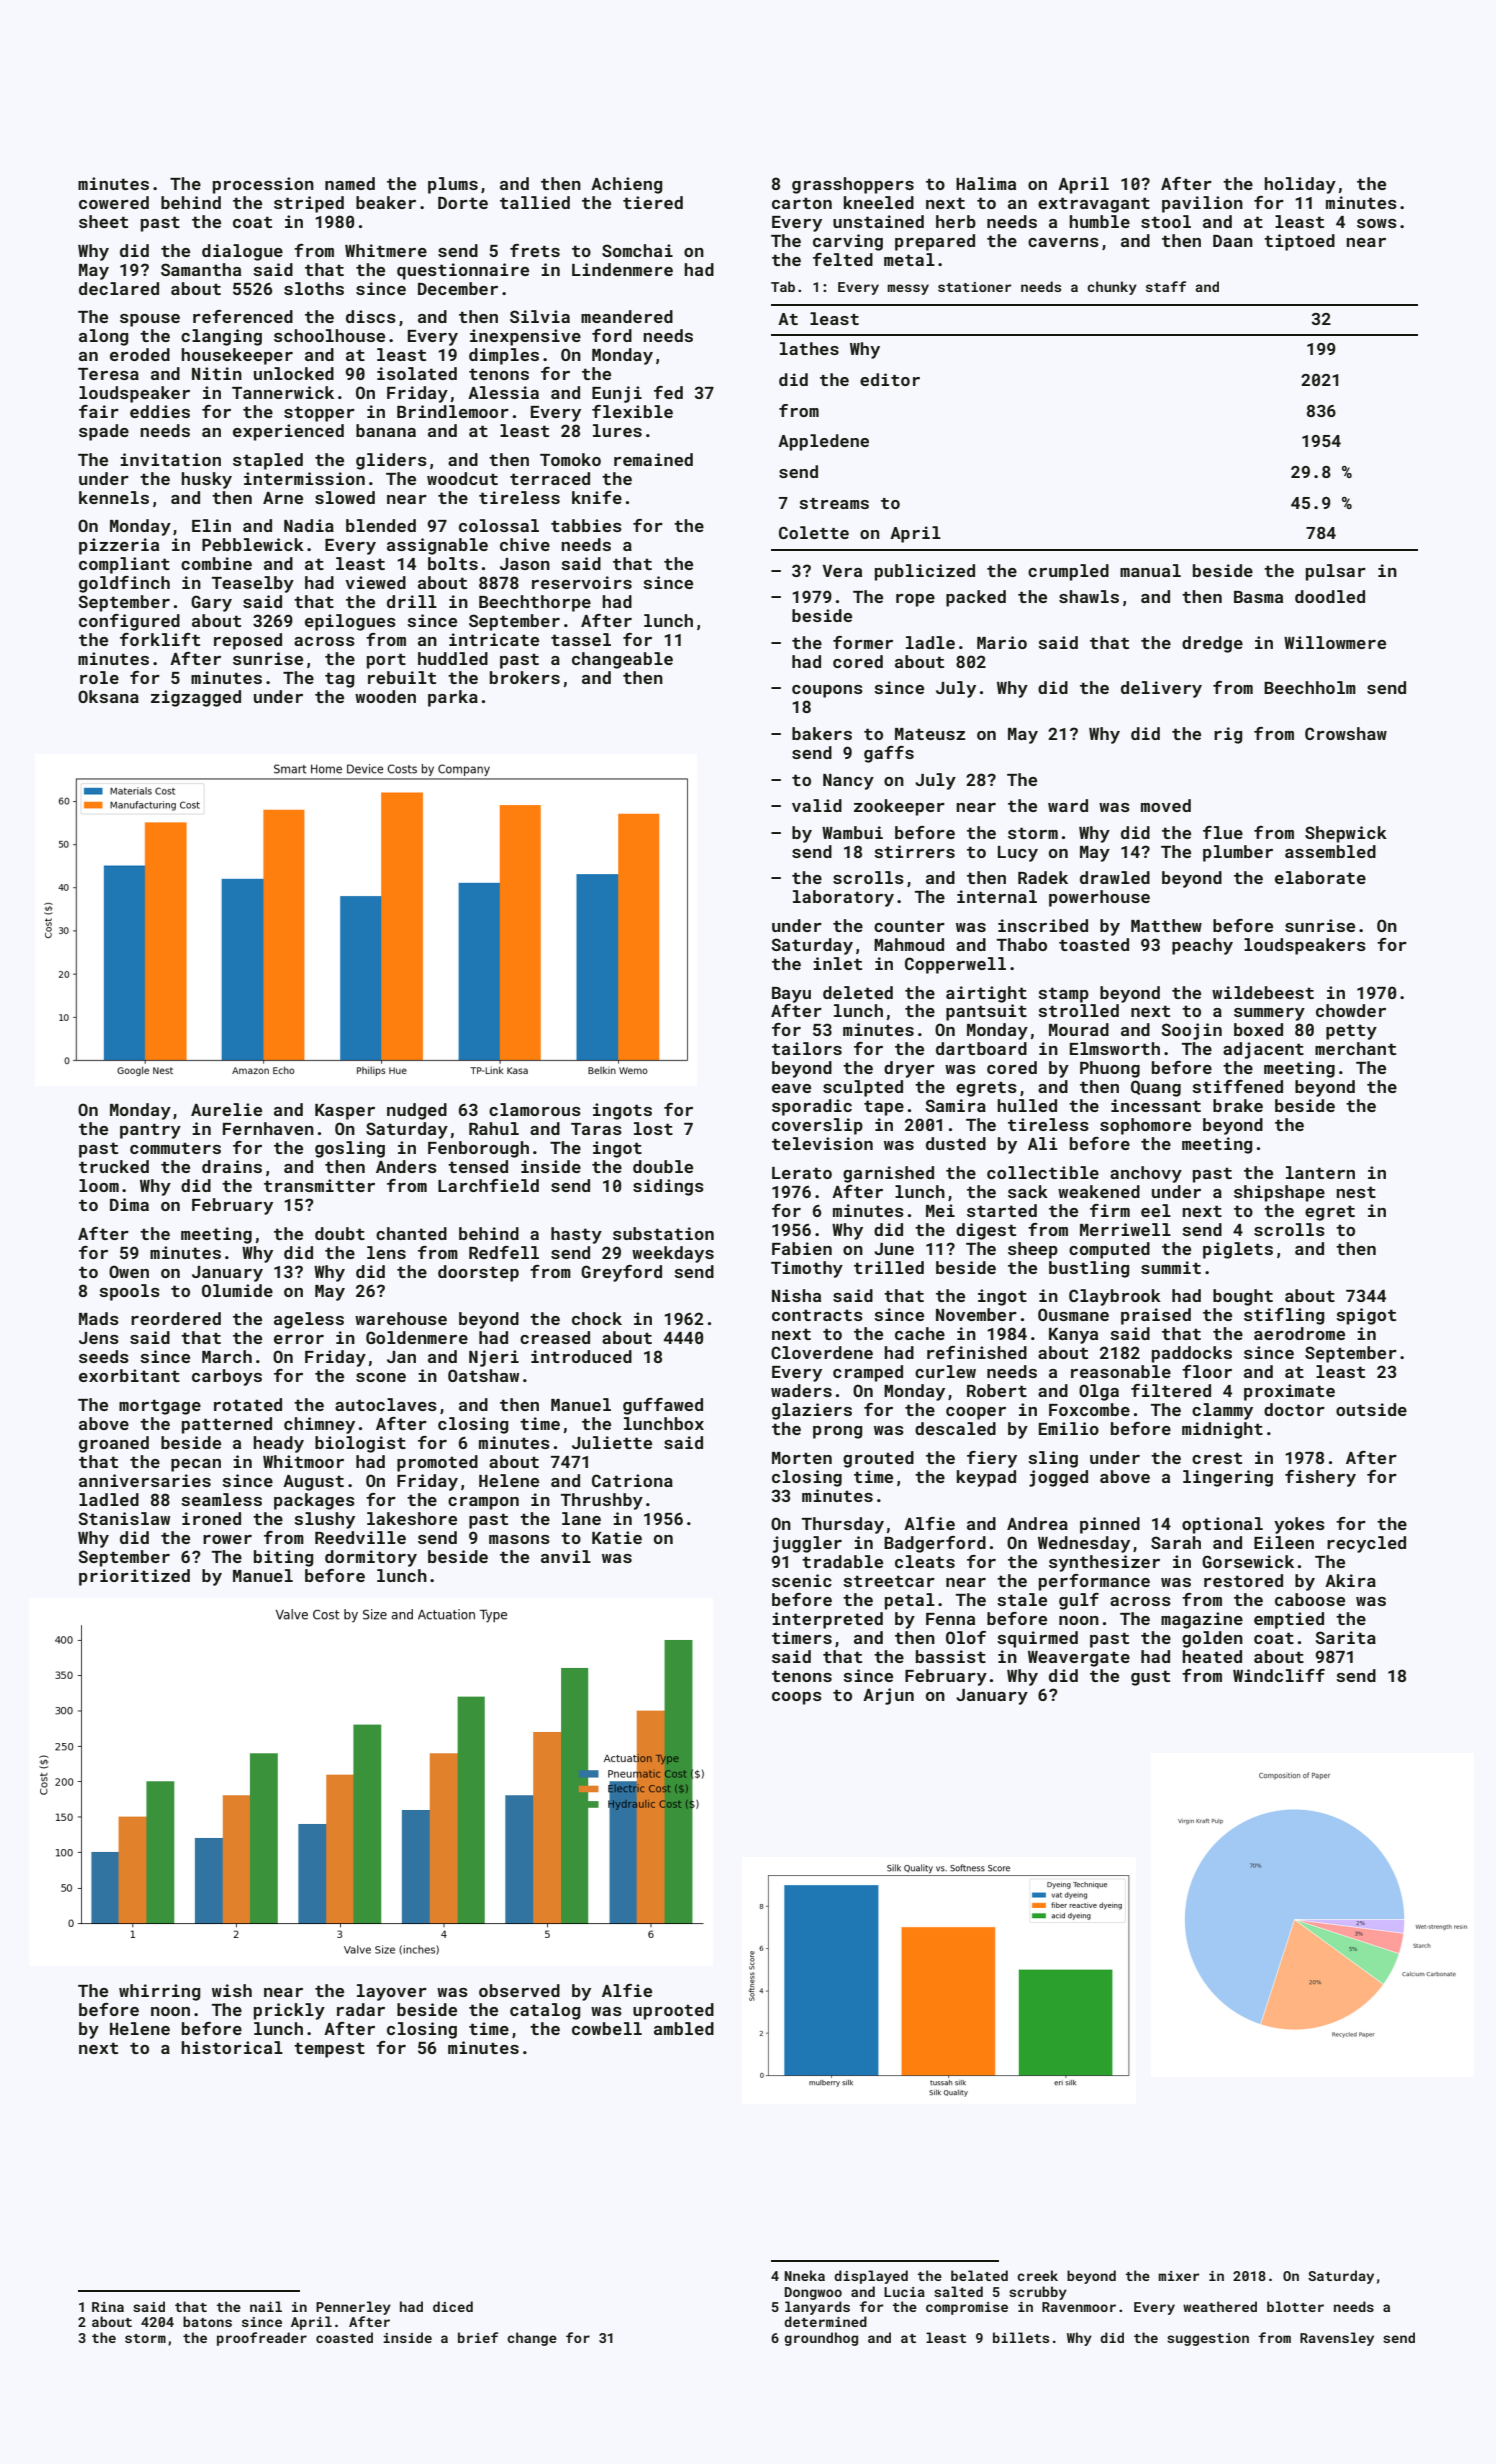 This page has width=1496, height=2464. I want to click on tempest, so click(329, 2050).
